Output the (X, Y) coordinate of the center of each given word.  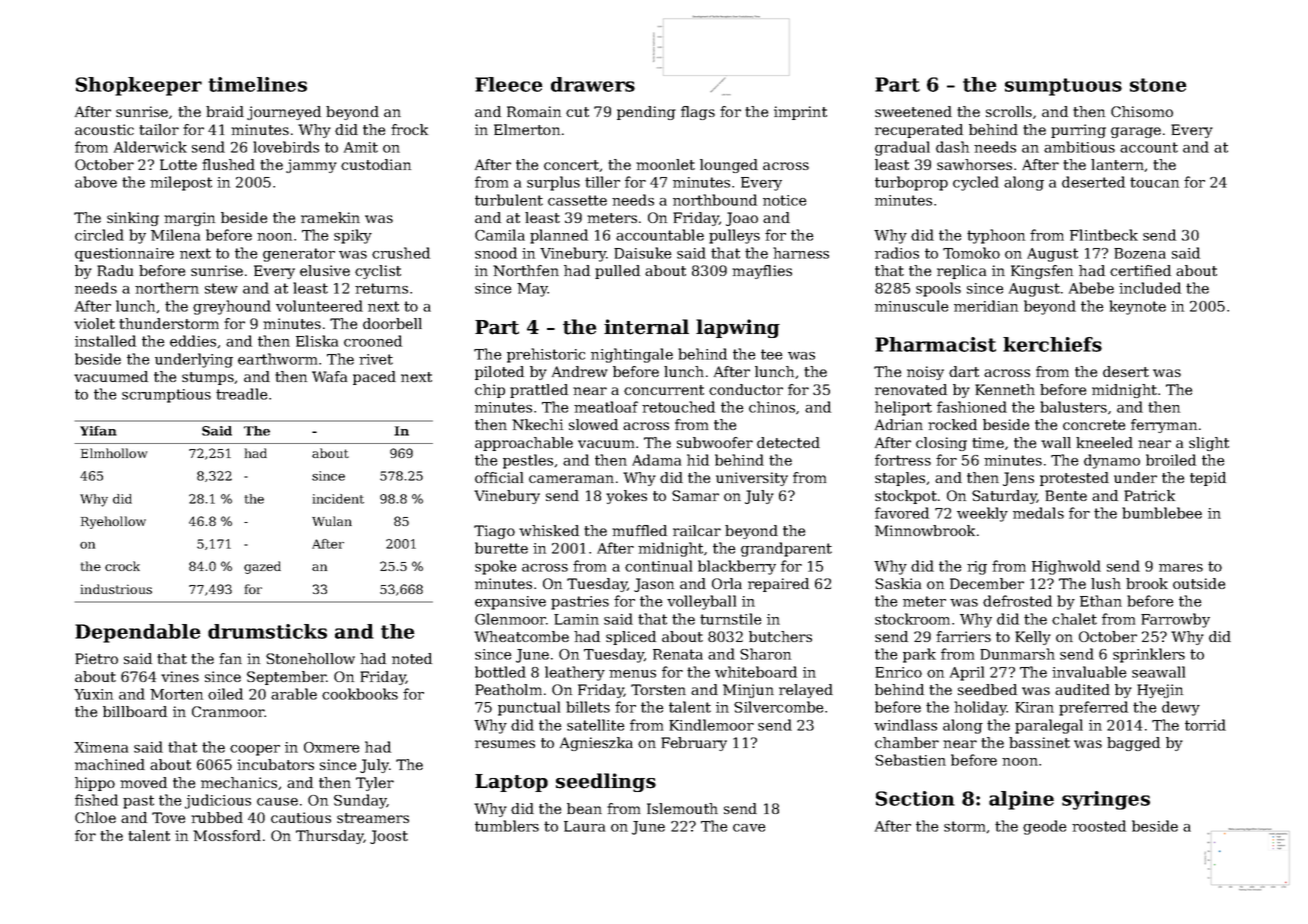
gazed (262, 567)
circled (99, 235)
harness (801, 253)
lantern (1117, 164)
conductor (746, 389)
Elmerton (527, 129)
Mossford (227, 835)
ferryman (1164, 426)
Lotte (178, 164)
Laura (584, 826)
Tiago (494, 532)
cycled (976, 183)
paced (374, 378)
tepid (1208, 479)
